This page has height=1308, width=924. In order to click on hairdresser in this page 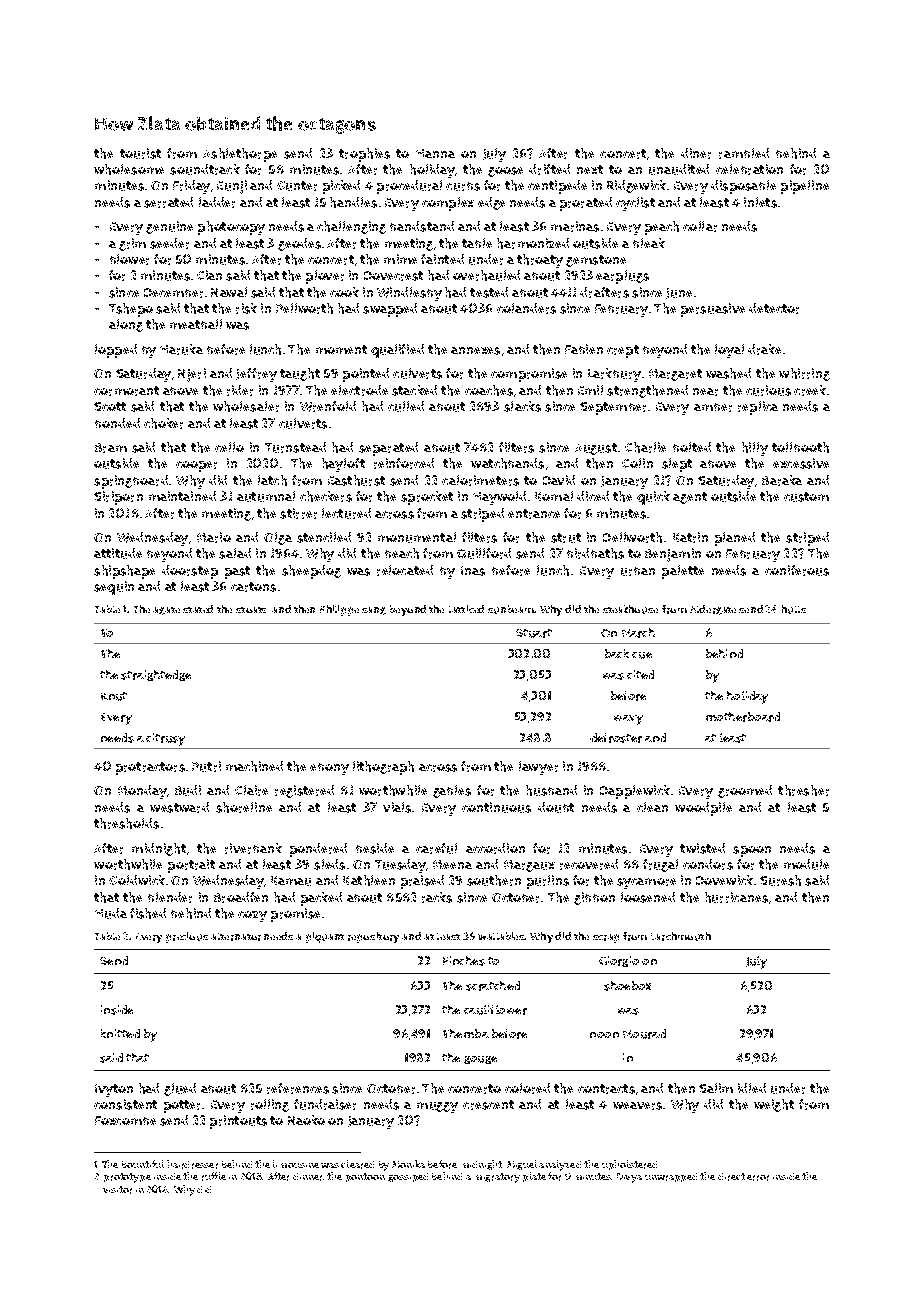, I will do `click(192, 1164)`.
